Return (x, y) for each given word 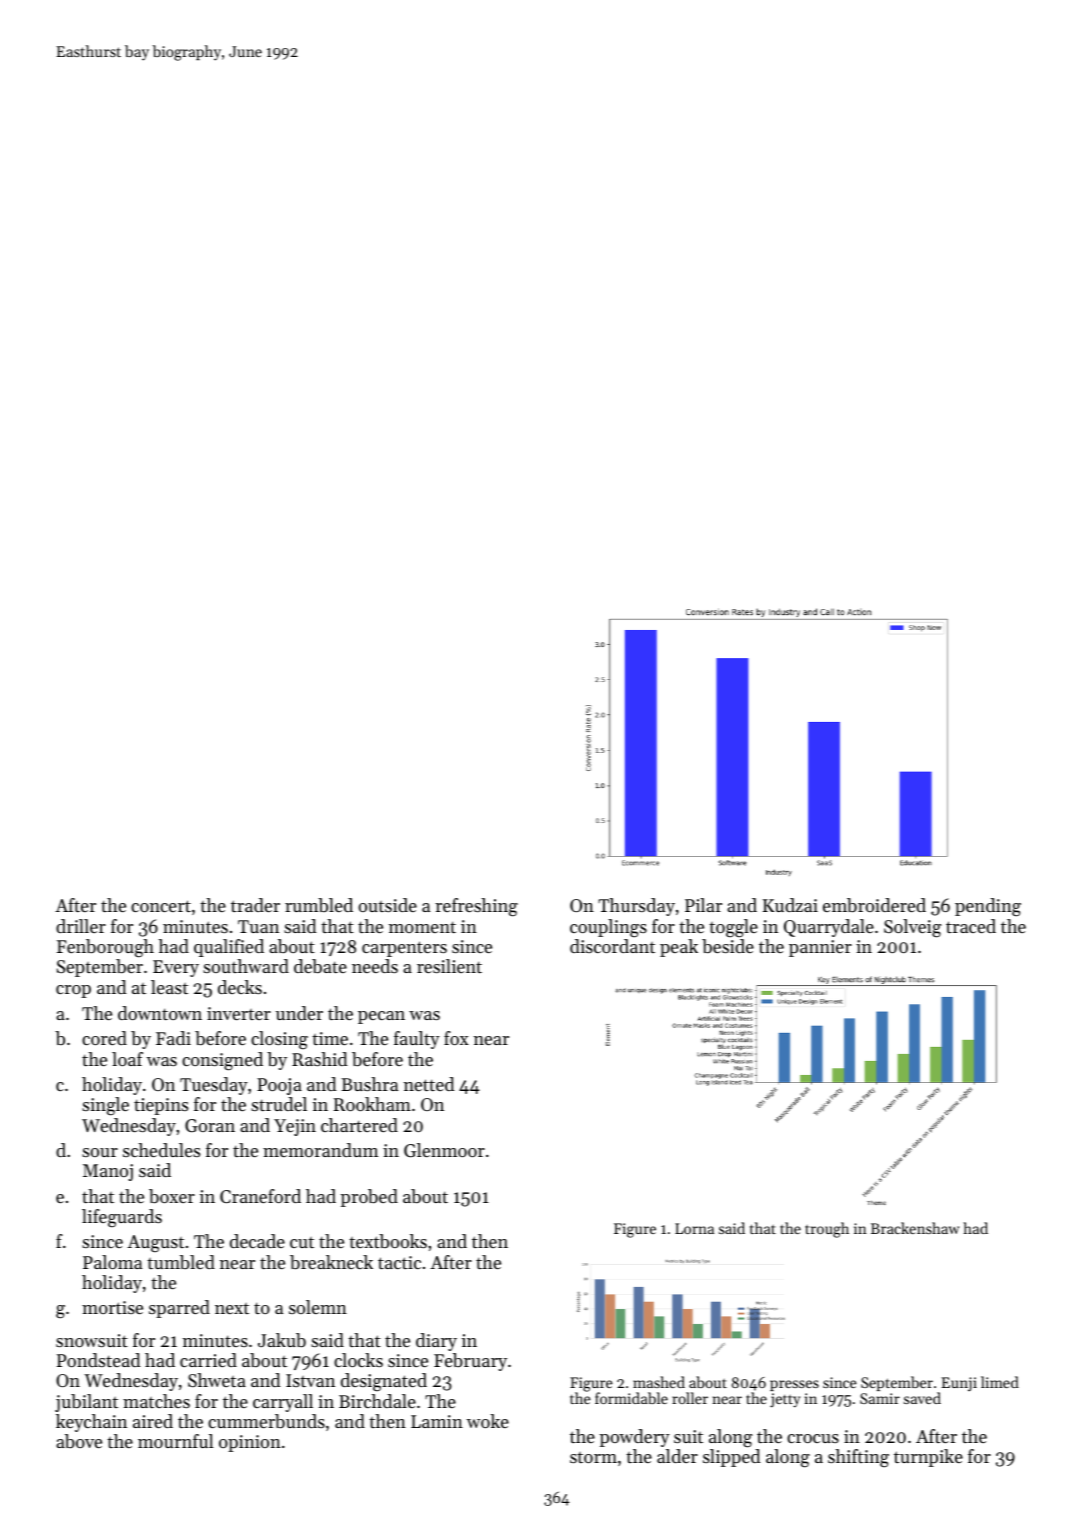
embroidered (874, 905)
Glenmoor (444, 1150)
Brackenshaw (915, 1228)
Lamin (437, 1421)
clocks (358, 1360)
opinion (250, 1443)
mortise (112, 1307)
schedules (161, 1150)
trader (255, 905)
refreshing (476, 907)
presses (794, 1385)
